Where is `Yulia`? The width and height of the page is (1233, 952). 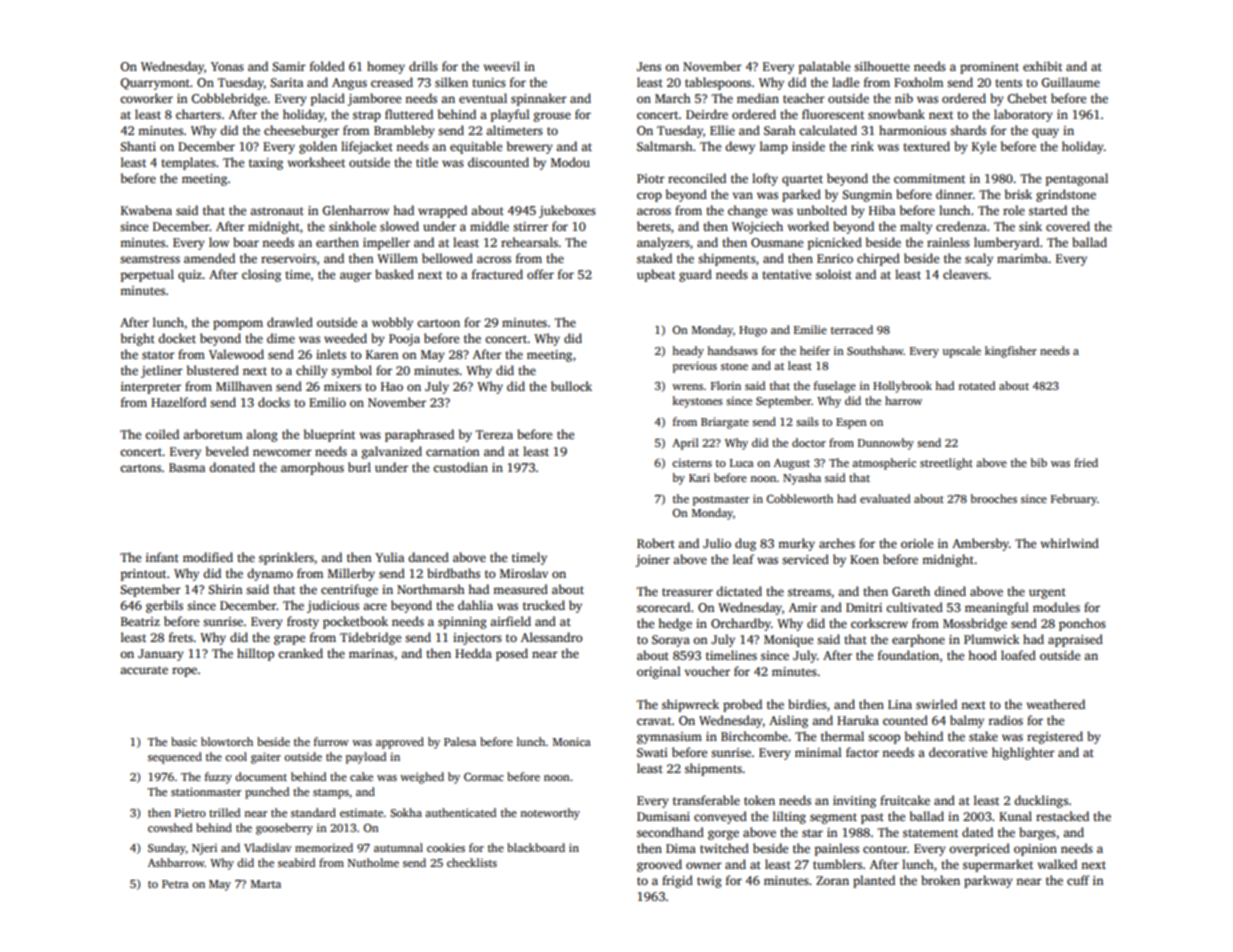 Yulia is located at coordinates (389, 557).
